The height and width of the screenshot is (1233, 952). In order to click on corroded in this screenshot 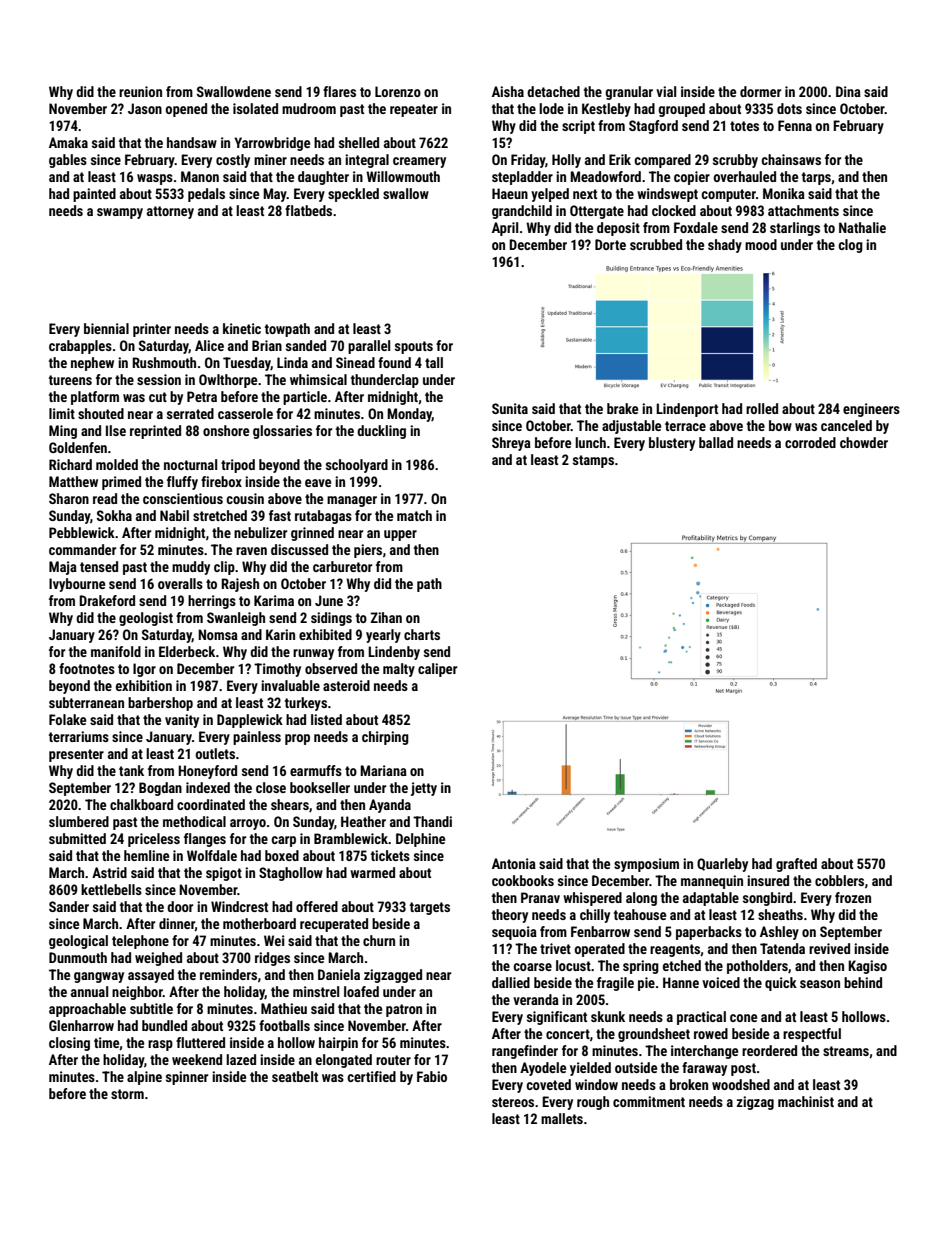, I will do `click(810, 442)`.
